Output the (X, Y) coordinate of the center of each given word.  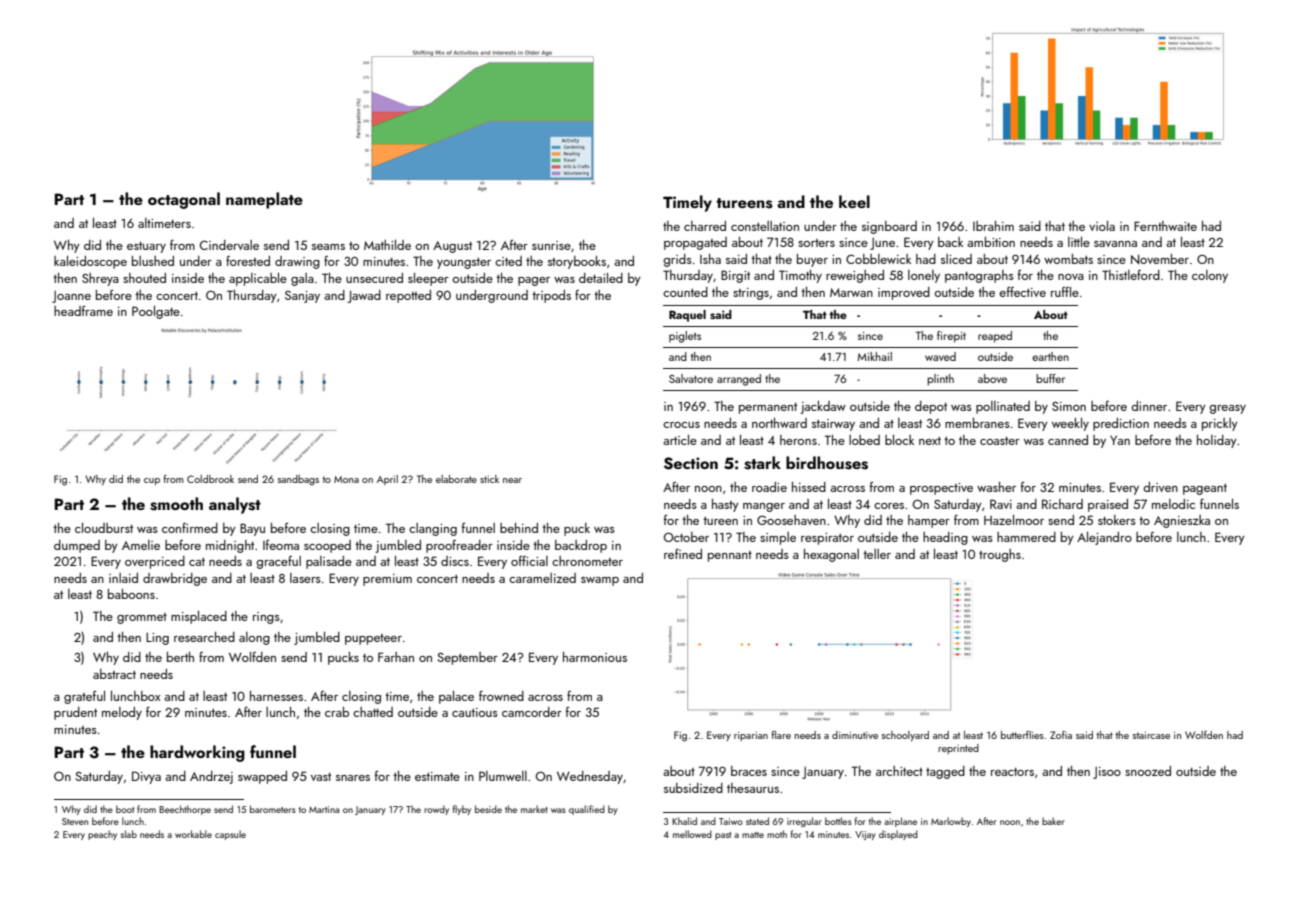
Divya (146, 777)
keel (854, 201)
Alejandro (1104, 538)
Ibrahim (993, 226)
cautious (475, 712)
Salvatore (691, 378)
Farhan (396, 657)
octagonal (184, 200)
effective (1022, 292)
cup (152, 481)
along (254, 638)
